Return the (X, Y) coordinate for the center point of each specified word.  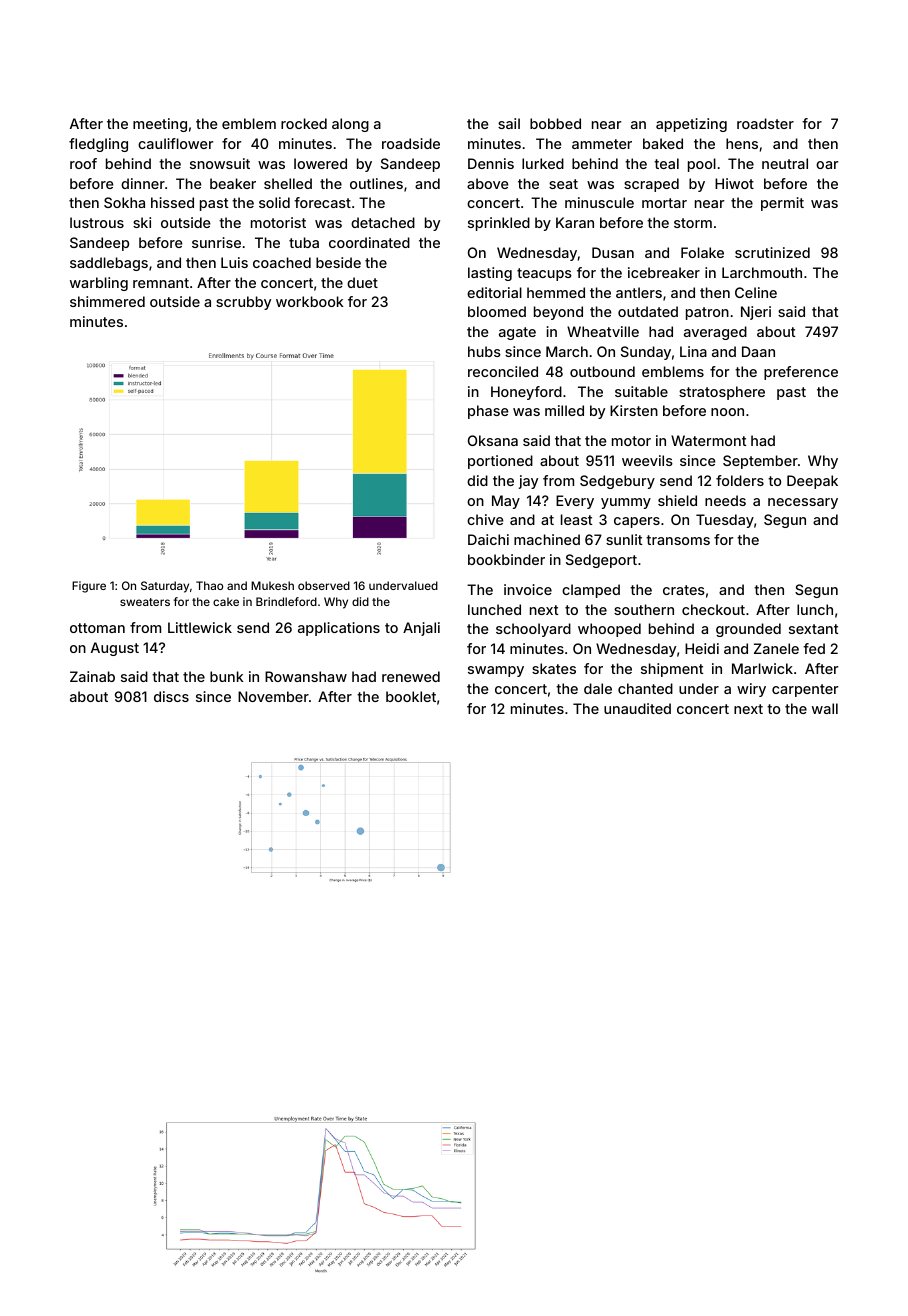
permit (782, 204)
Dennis (491, 163)
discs (171, 696)
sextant (813, 629)
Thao (209, 585)
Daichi (488, 539)
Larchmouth (762, 272)
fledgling (98, 145)
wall (825, 708)
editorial (494, 292)
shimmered (107, 301)
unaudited (637, 708)
